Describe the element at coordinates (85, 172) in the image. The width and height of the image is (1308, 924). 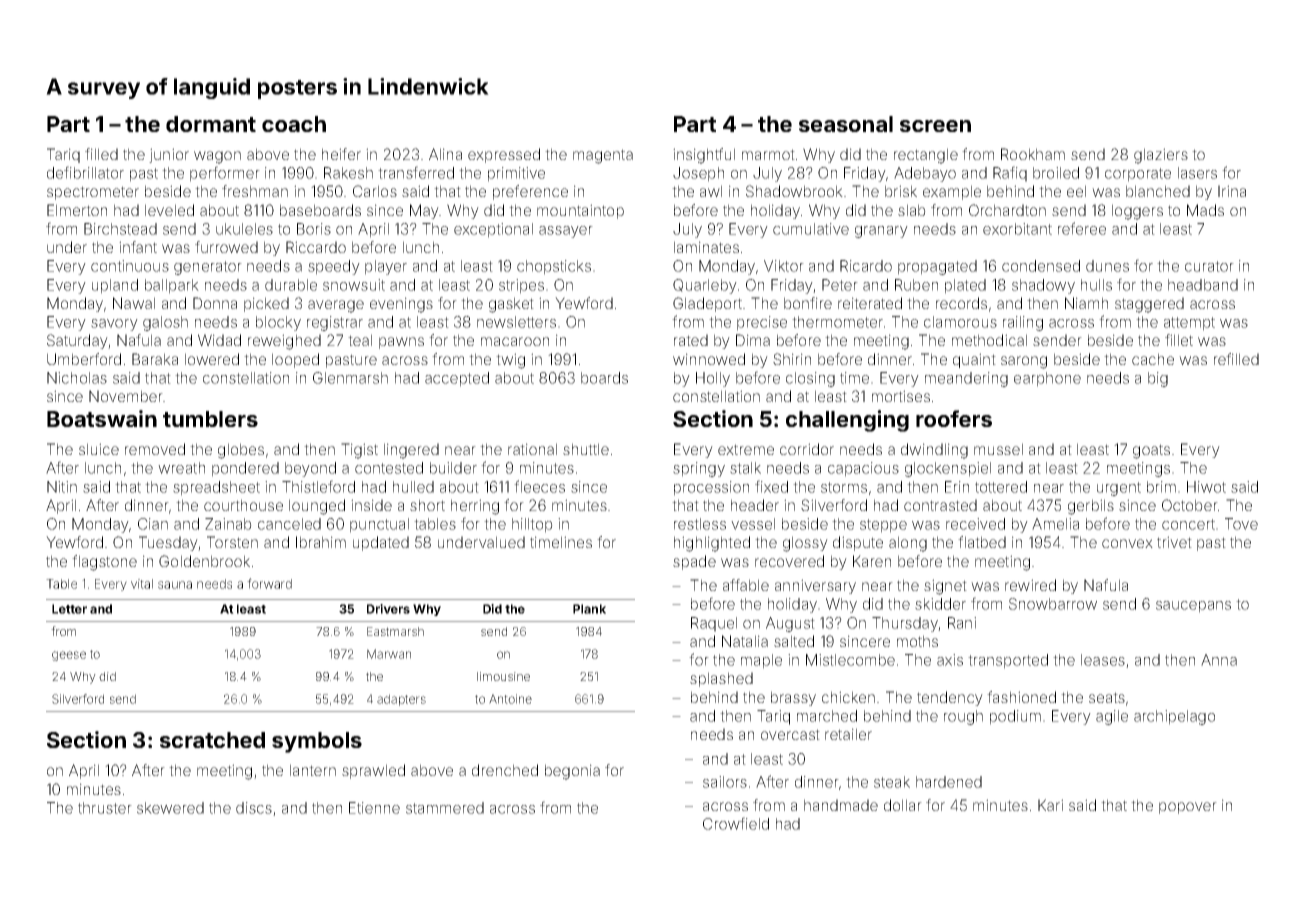
I see `defibrillator` at that location.
